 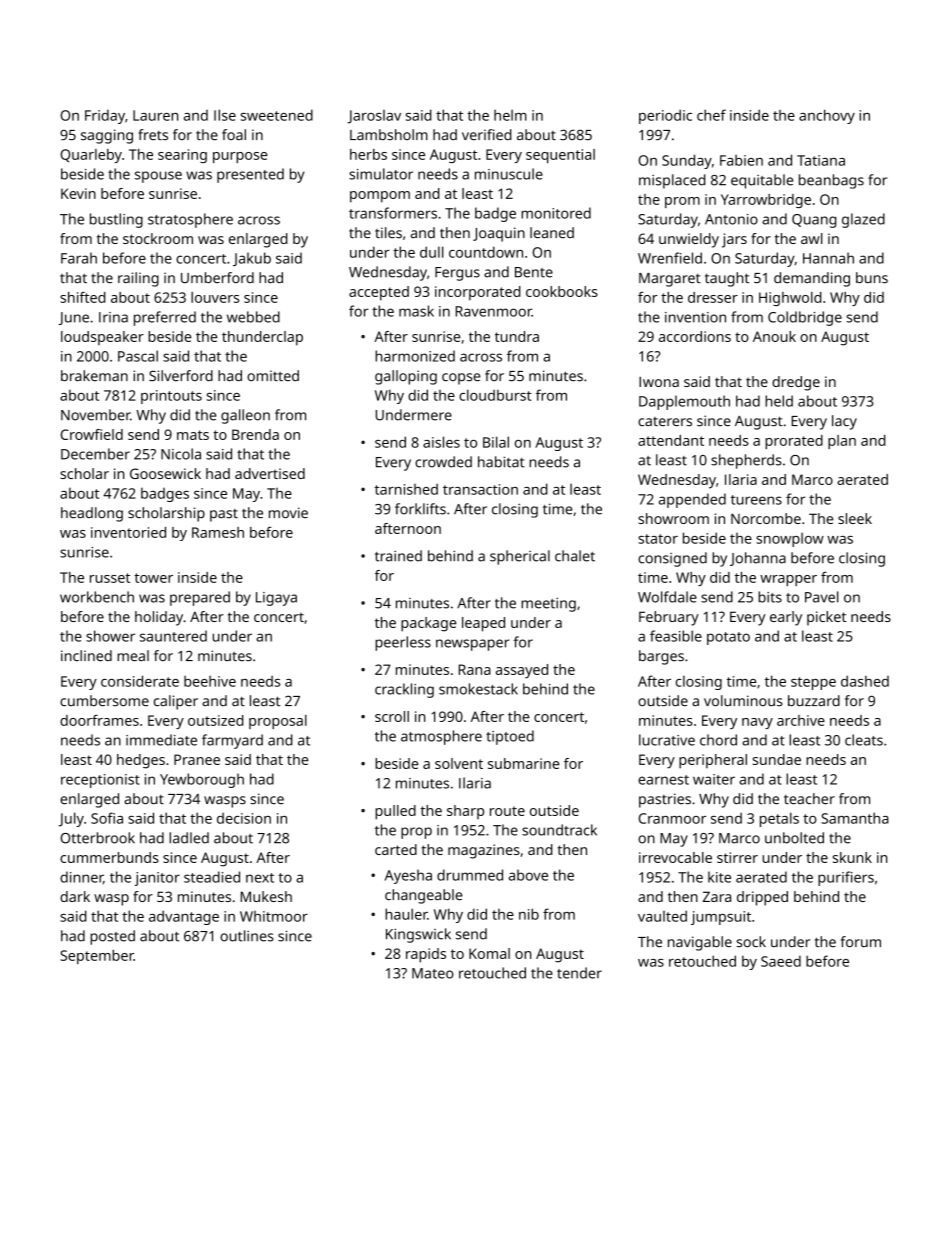 What do you see at coordinates (496, 442) in the image?
I see `Bilal` at bounding box center [496, 442].
